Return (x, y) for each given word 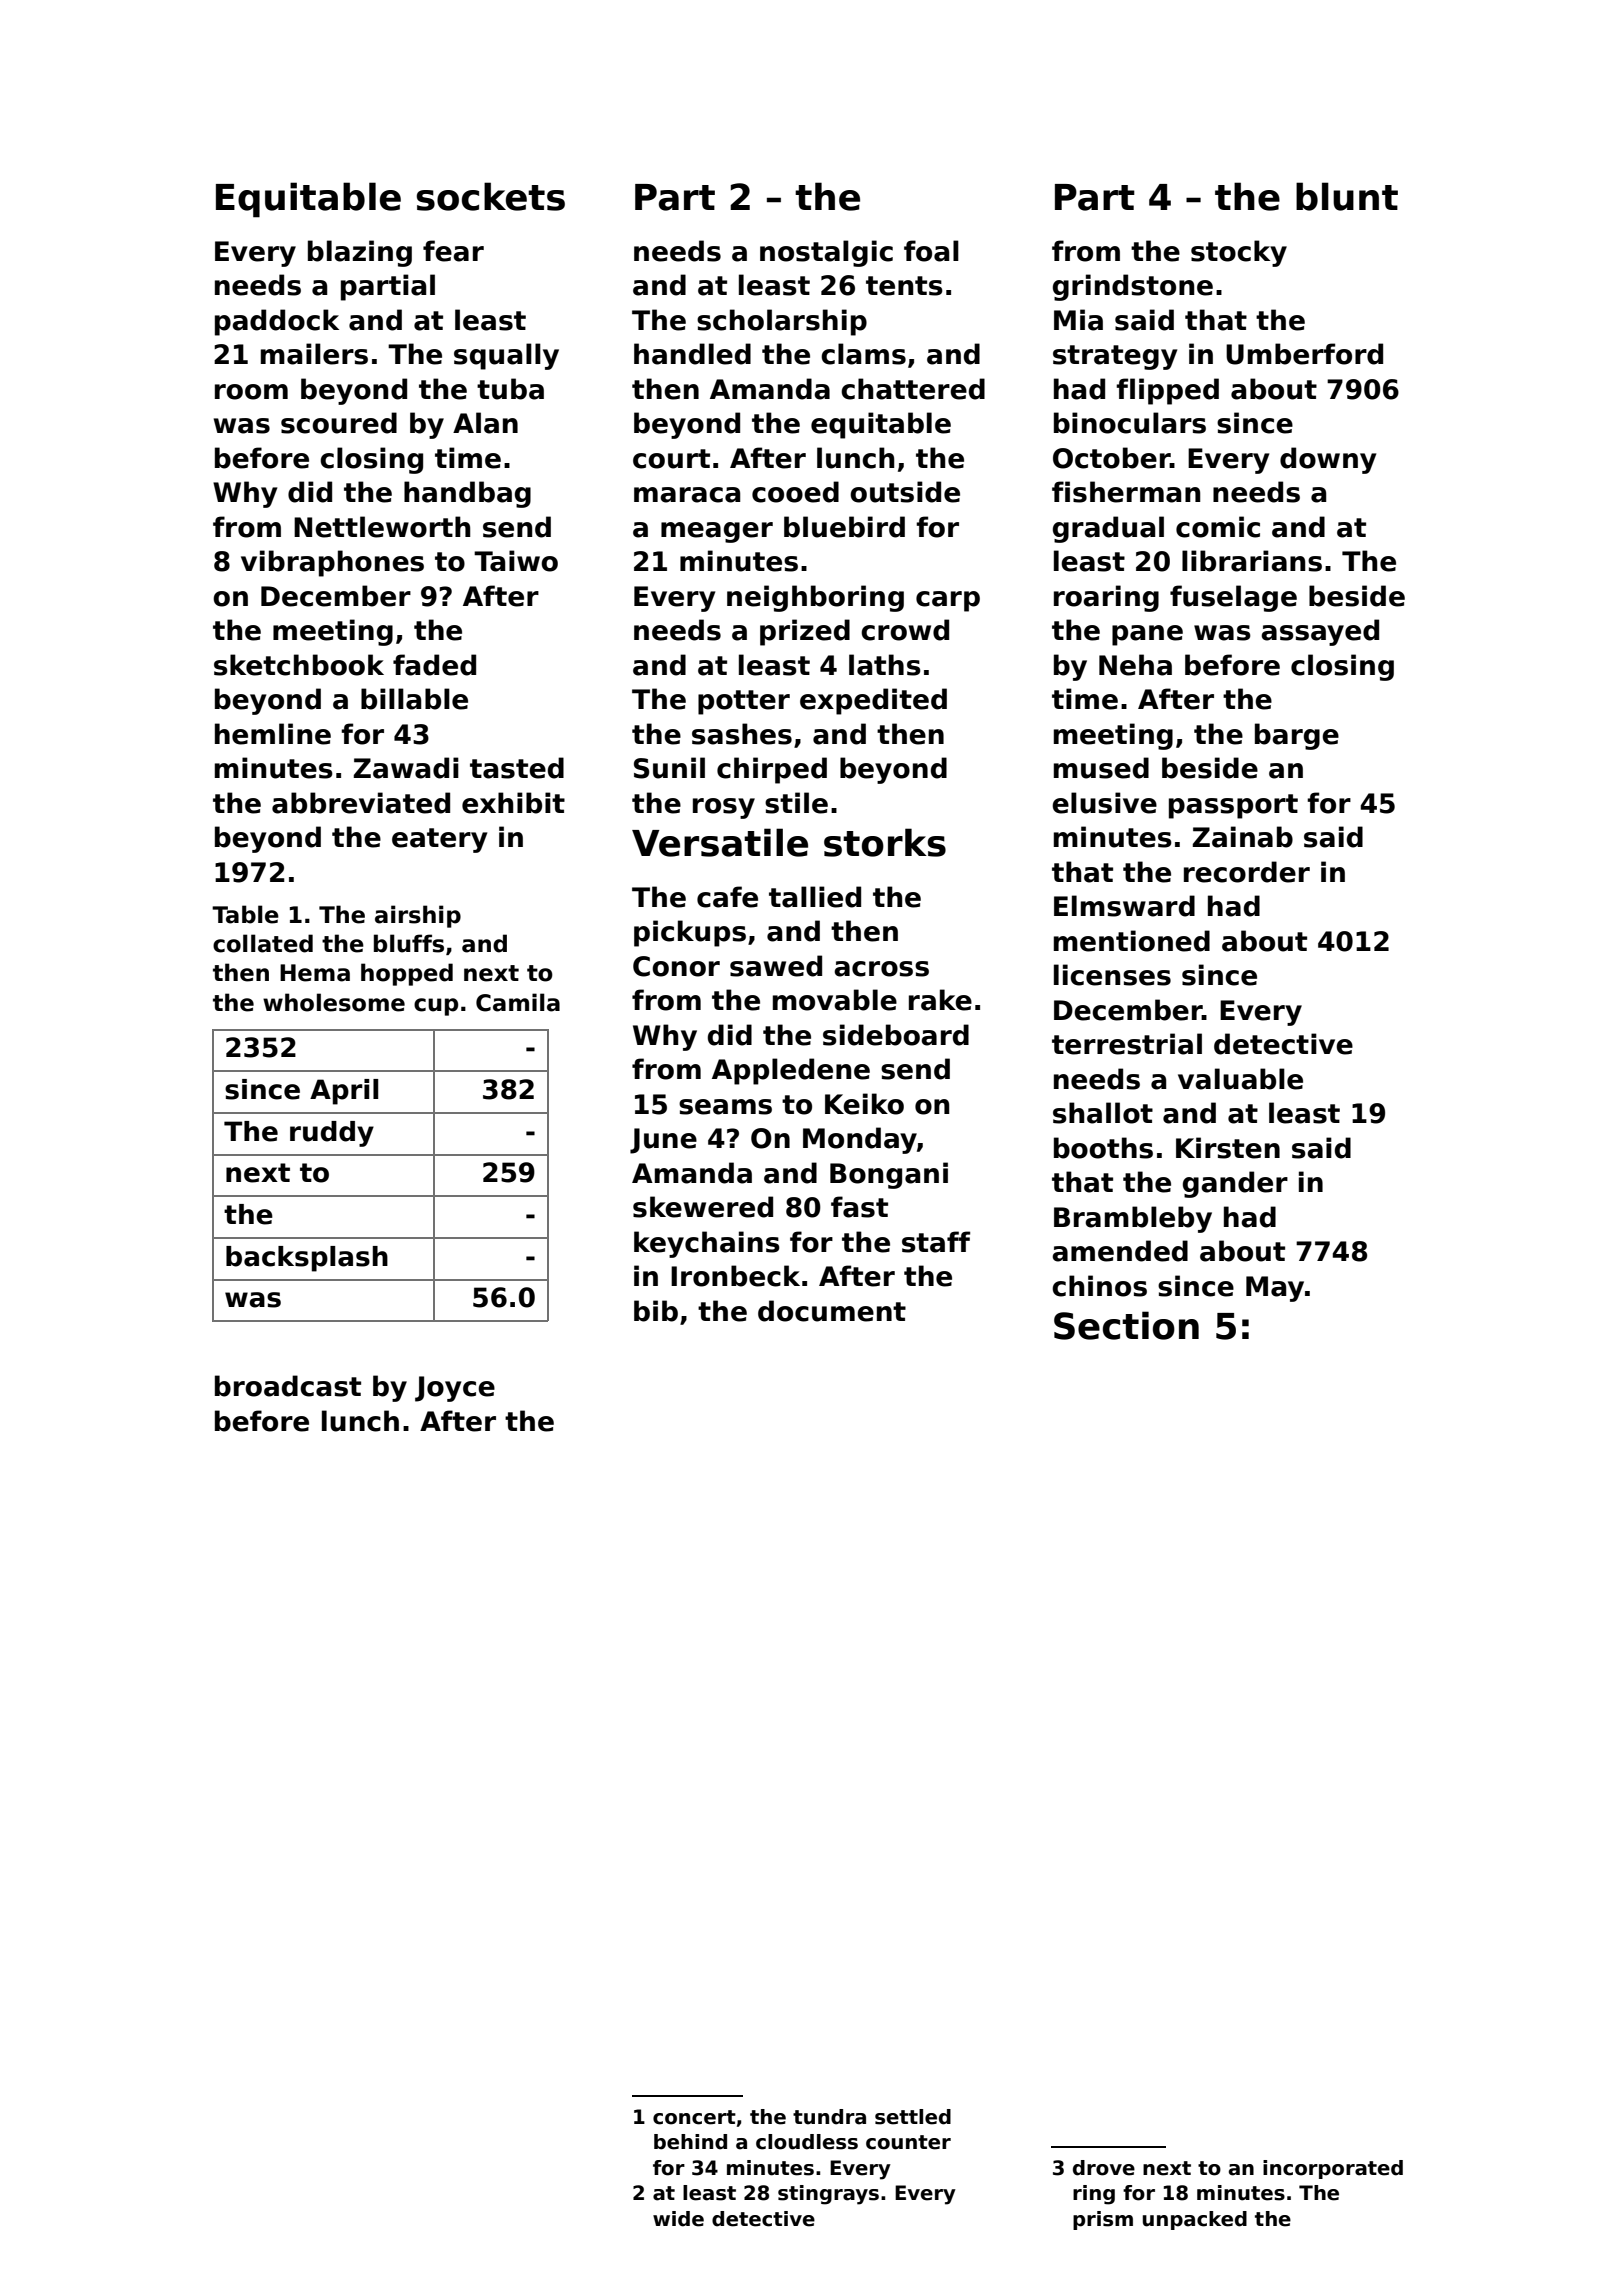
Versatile (720, 842)
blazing (360, 253)
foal (931, 251)
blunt (1347, 196)
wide (678, 2219)
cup (436, 1007)
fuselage (1233, 598)
